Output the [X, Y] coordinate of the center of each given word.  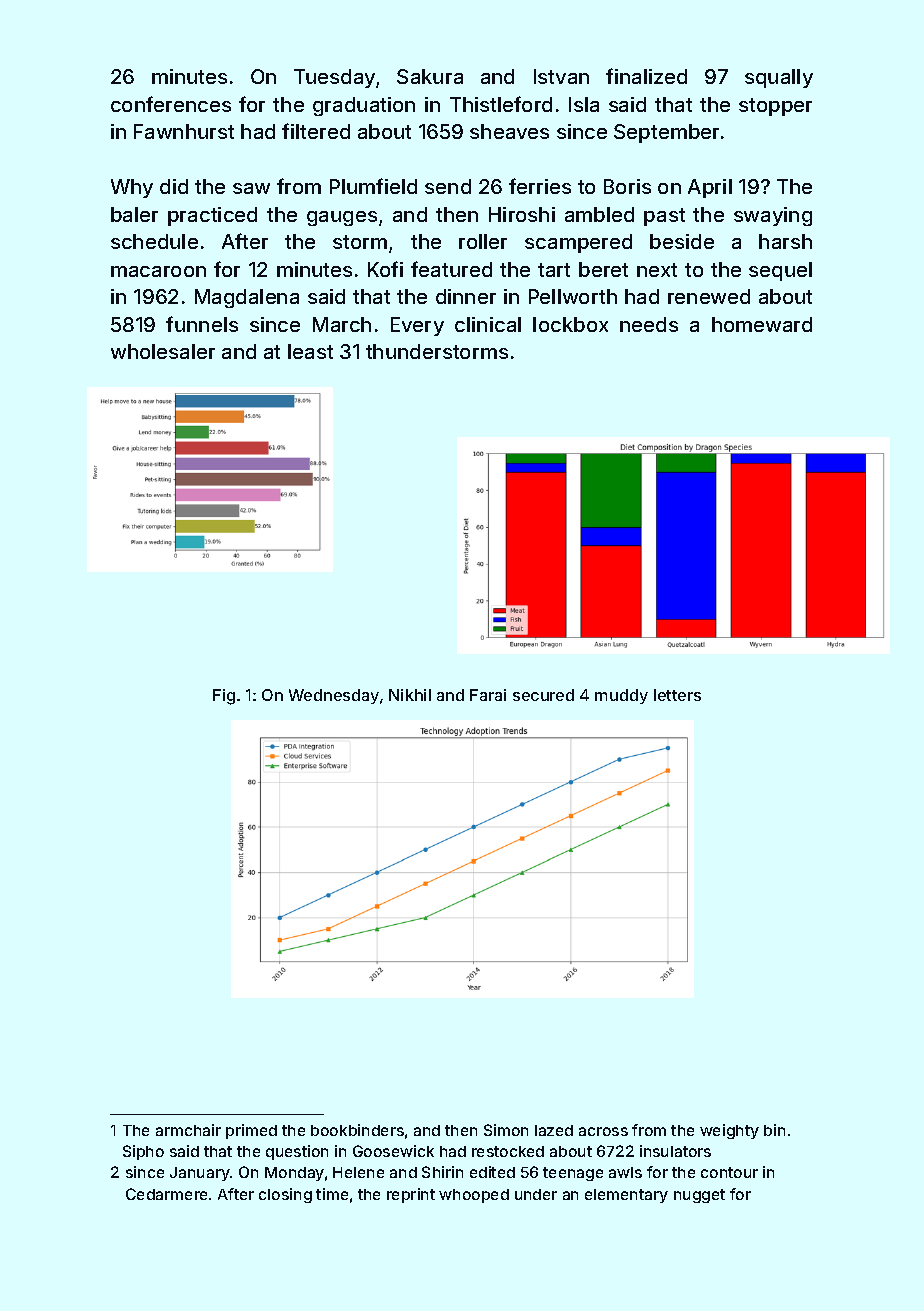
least [310, 351]
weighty [729, 1131]
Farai [488, 695]
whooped [474, 1196]
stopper [775, 107]
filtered [316, 131]
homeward [762, 324]
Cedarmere [166, 1194]
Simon [506, 1130]
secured [543, 695]
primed [251, 1131]
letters [677, 695]
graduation [364, 106]
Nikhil [410, 695]
